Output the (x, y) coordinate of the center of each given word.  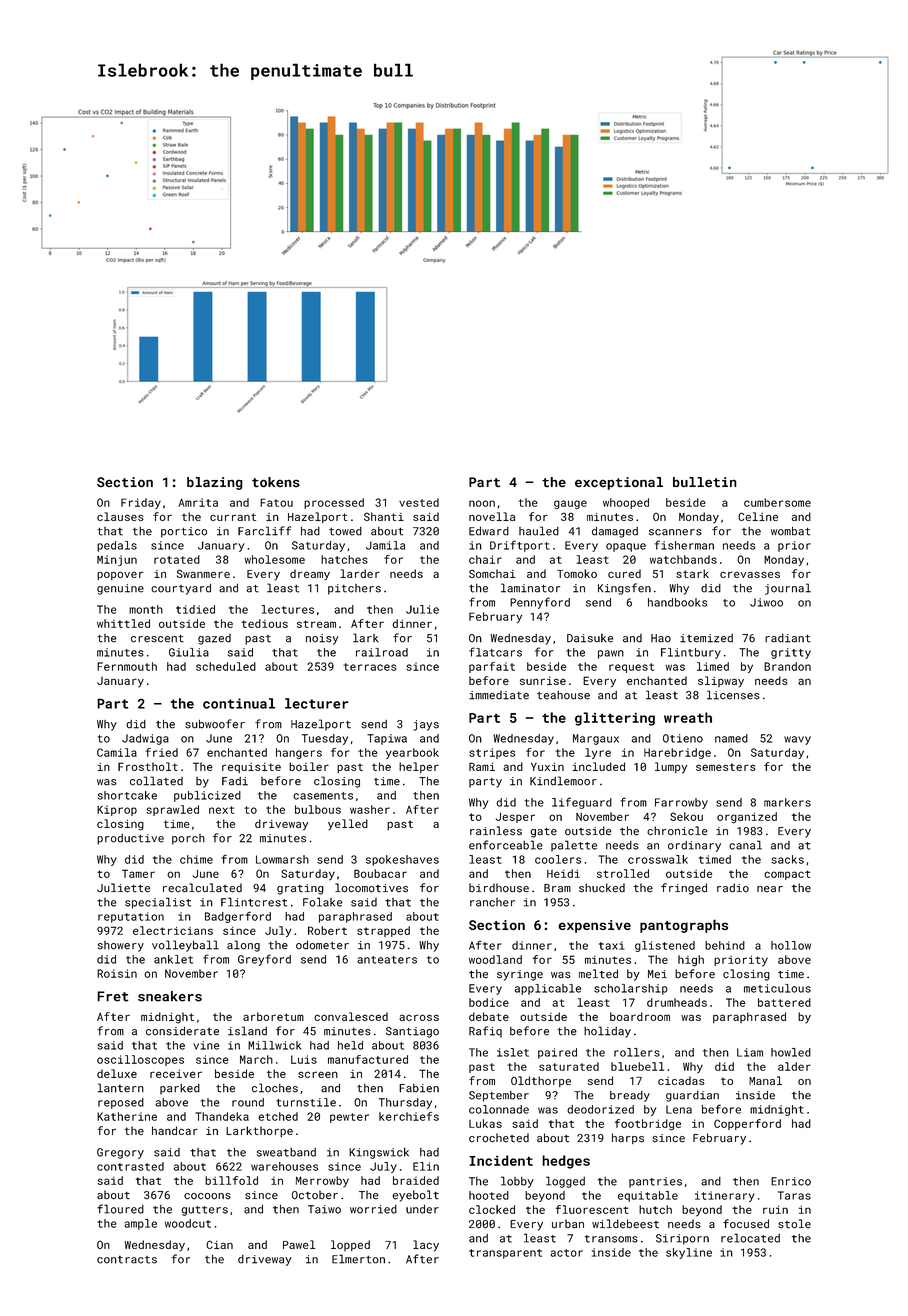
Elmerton (358, 1259)
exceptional (619, 483)
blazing (215, 483)
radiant (788, 638)
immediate (499, 695)
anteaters (387, 960)
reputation (131, 917)
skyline (689, 1253)
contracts (127, 1260)
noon (482, 503)
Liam (750, 1052)
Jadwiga (145, 739)
